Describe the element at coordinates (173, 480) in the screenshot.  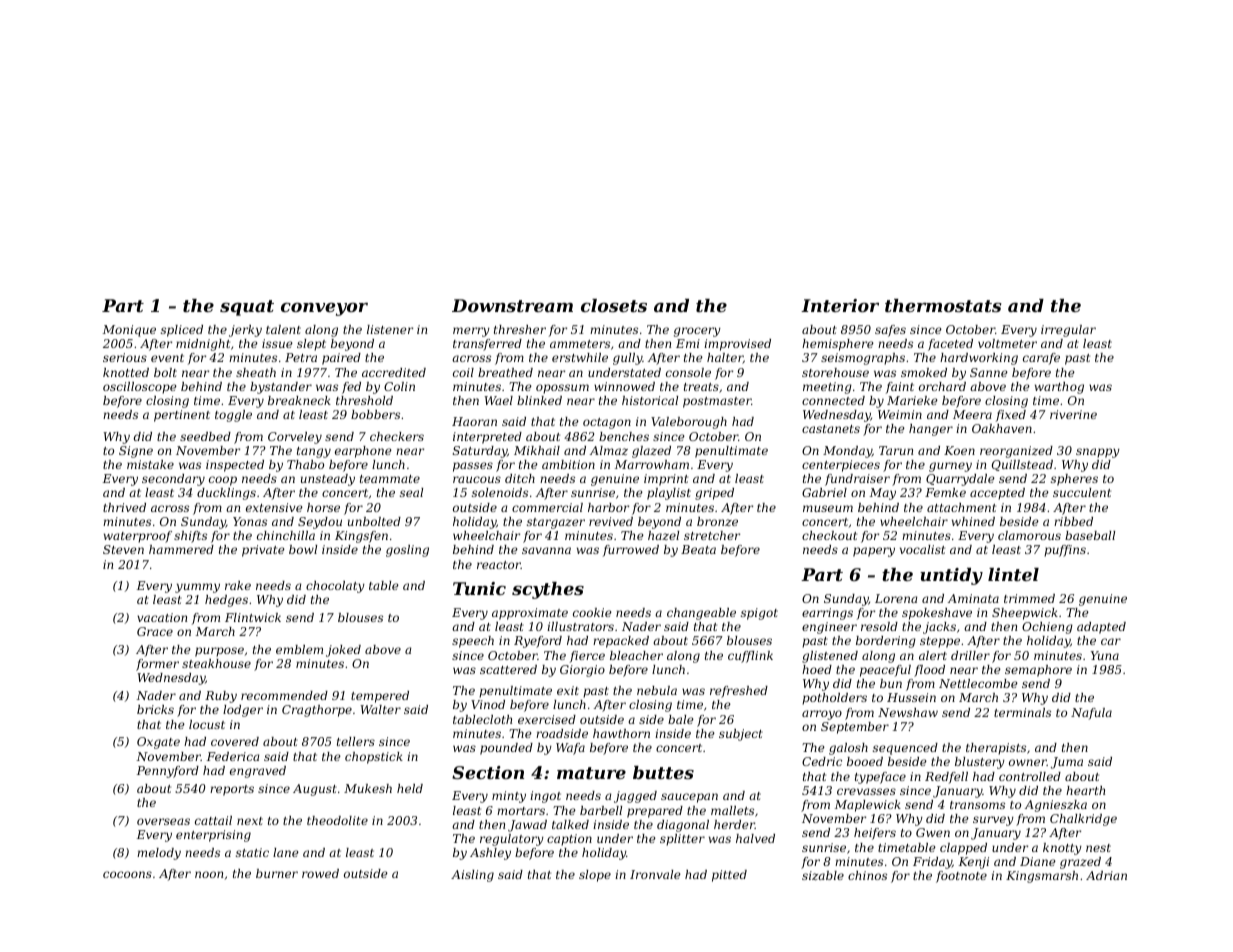
I see `secondary` at that location.
